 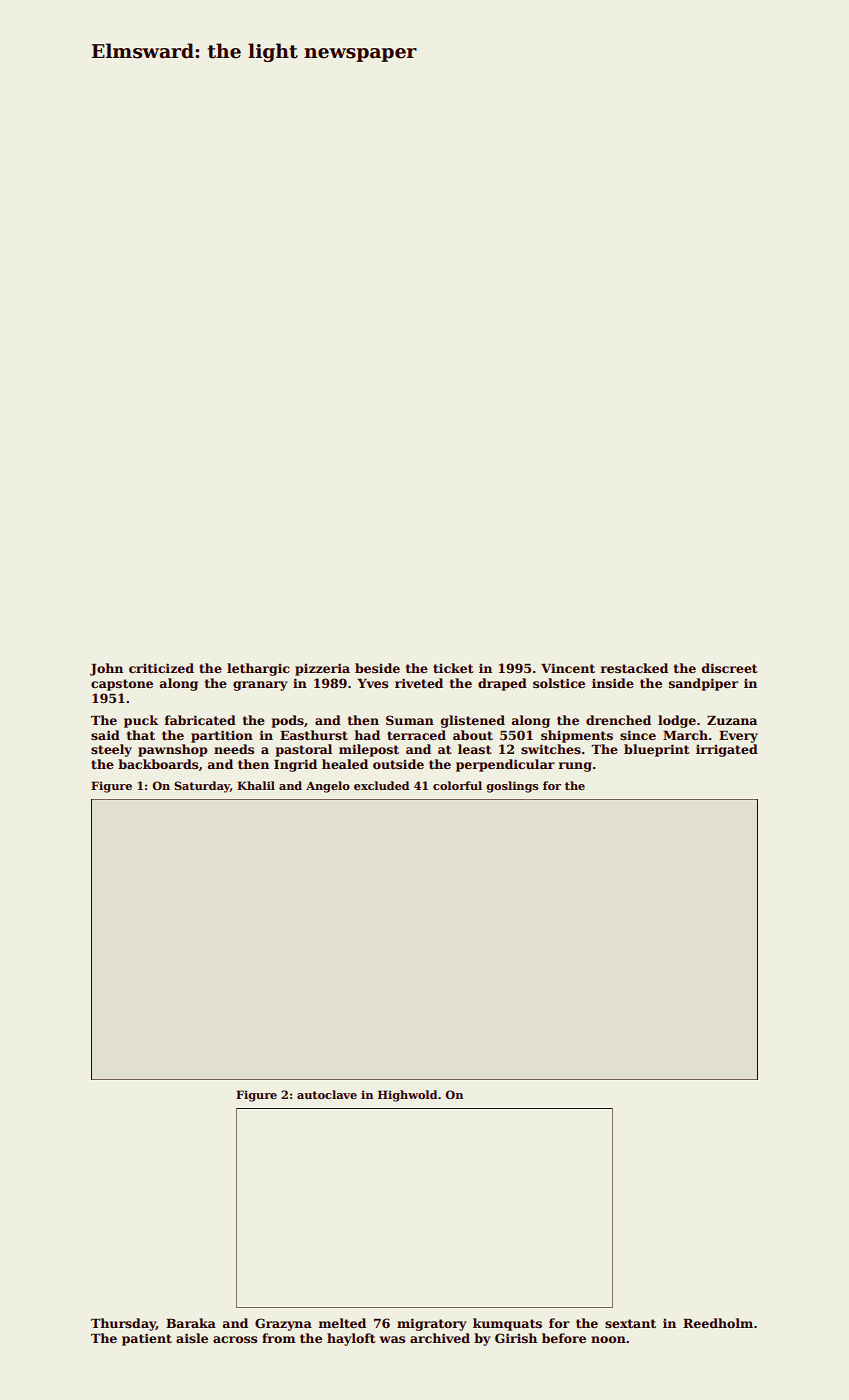 What do you see at coordinates (256, 785) in the page?
I see `Khalil` at bounding box center [256, 785].
